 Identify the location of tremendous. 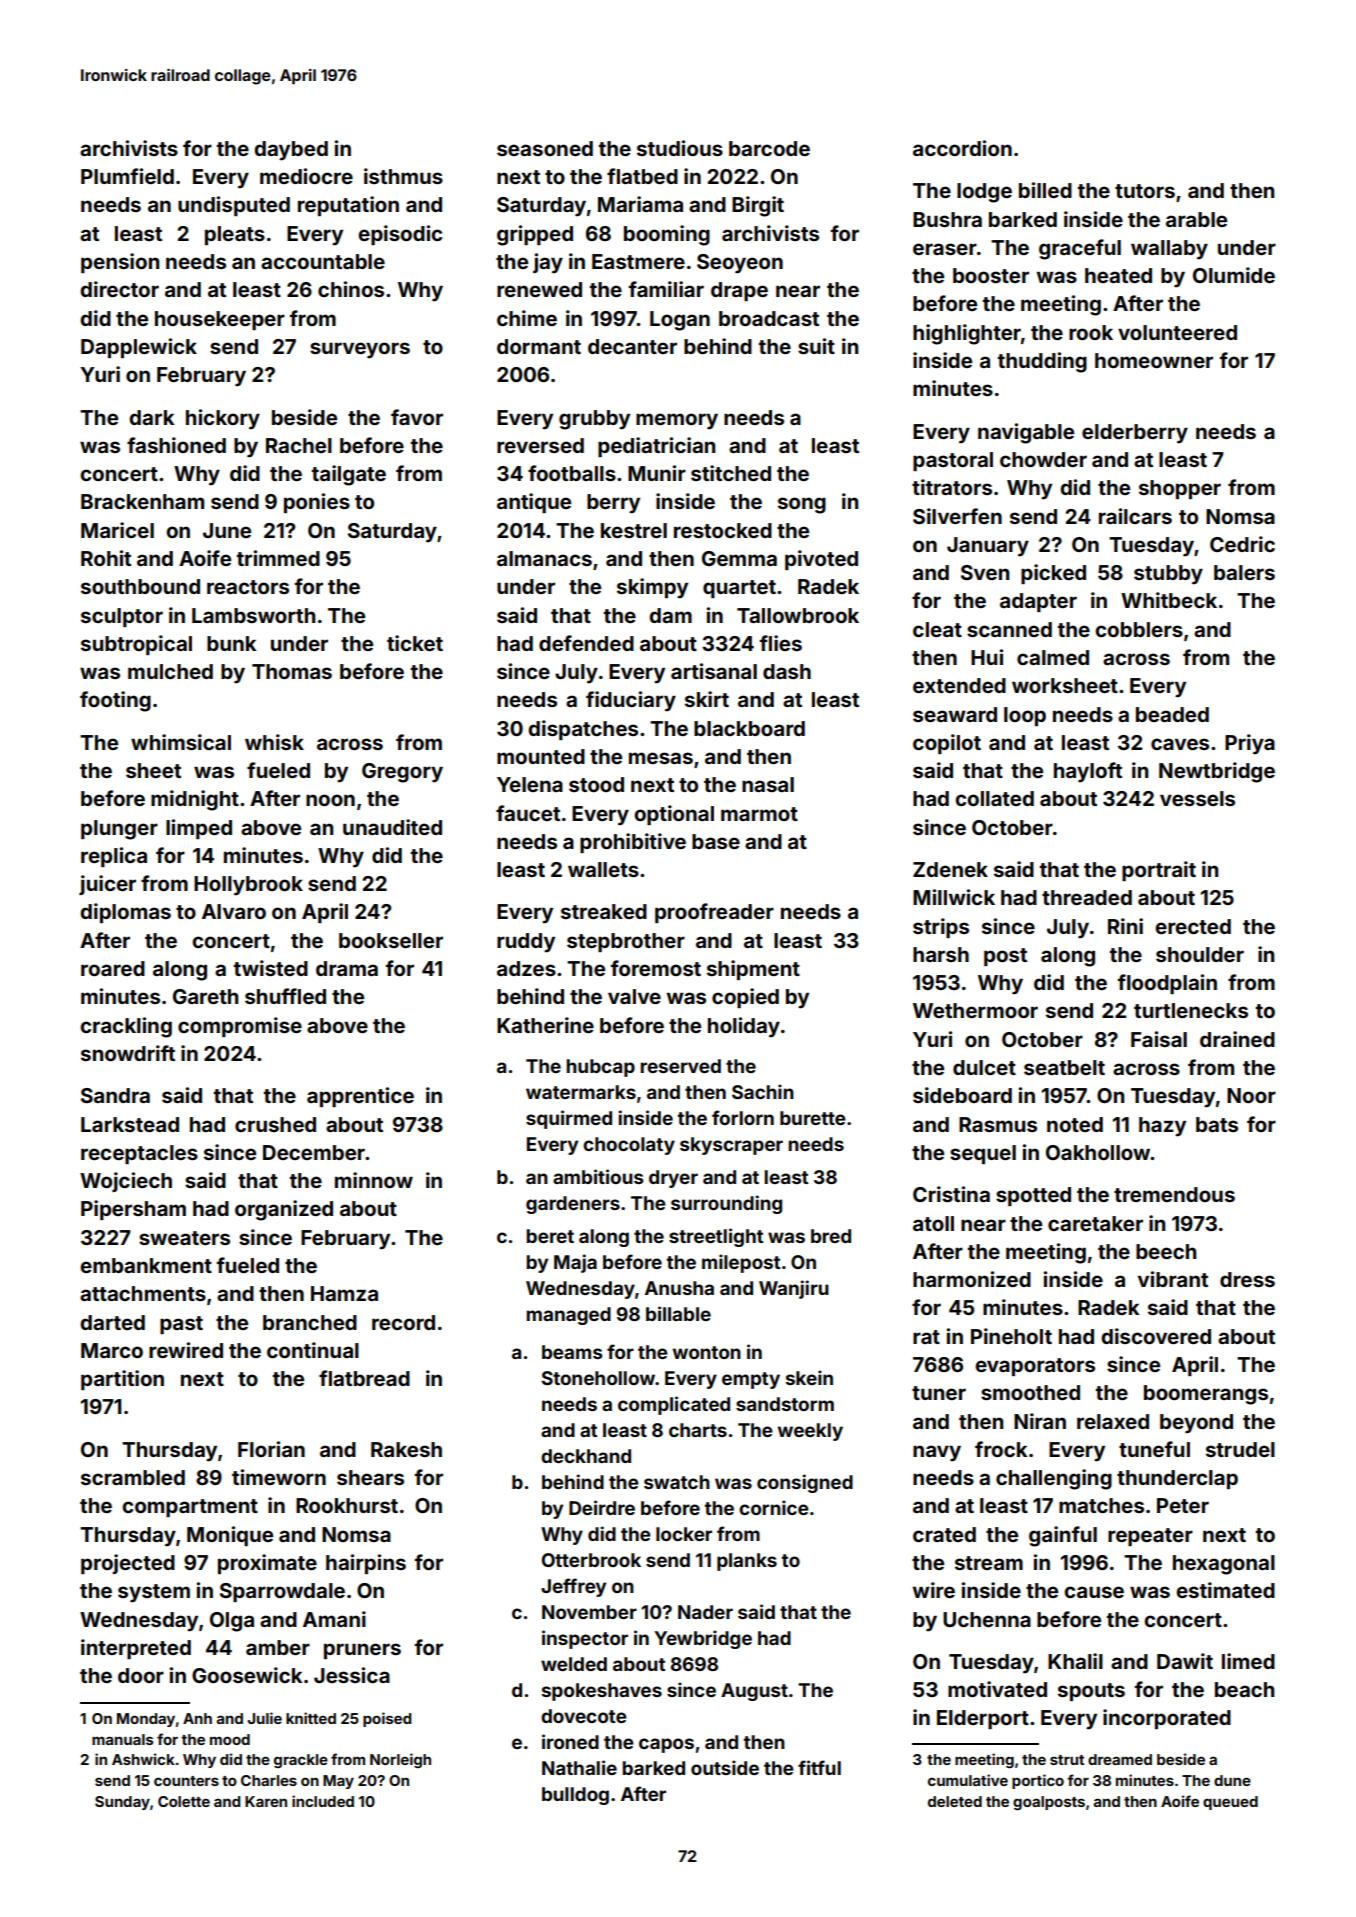
(1174, 1194).
